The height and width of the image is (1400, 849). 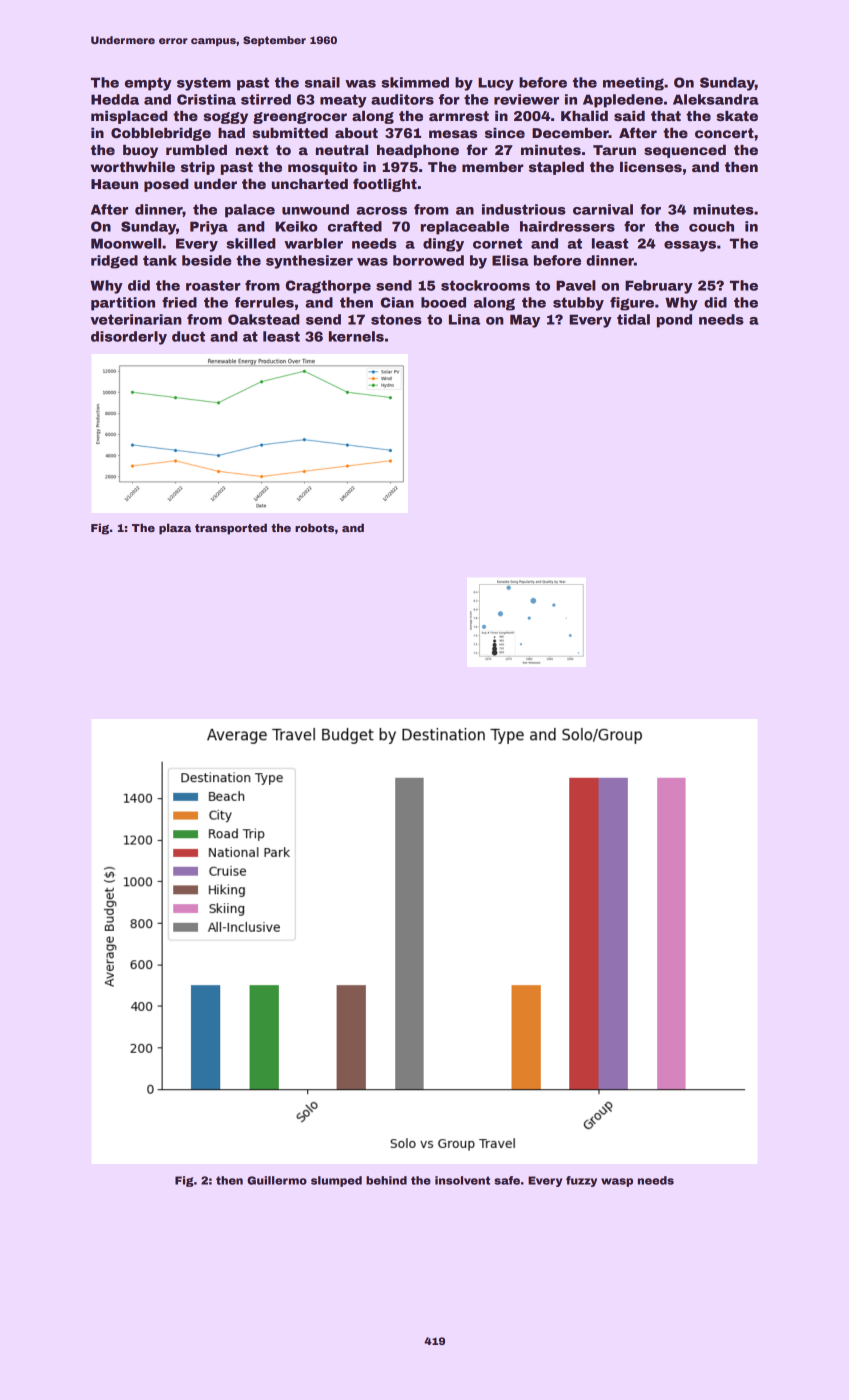 I want to click on hairdressers, so click(x=567, y=226).
